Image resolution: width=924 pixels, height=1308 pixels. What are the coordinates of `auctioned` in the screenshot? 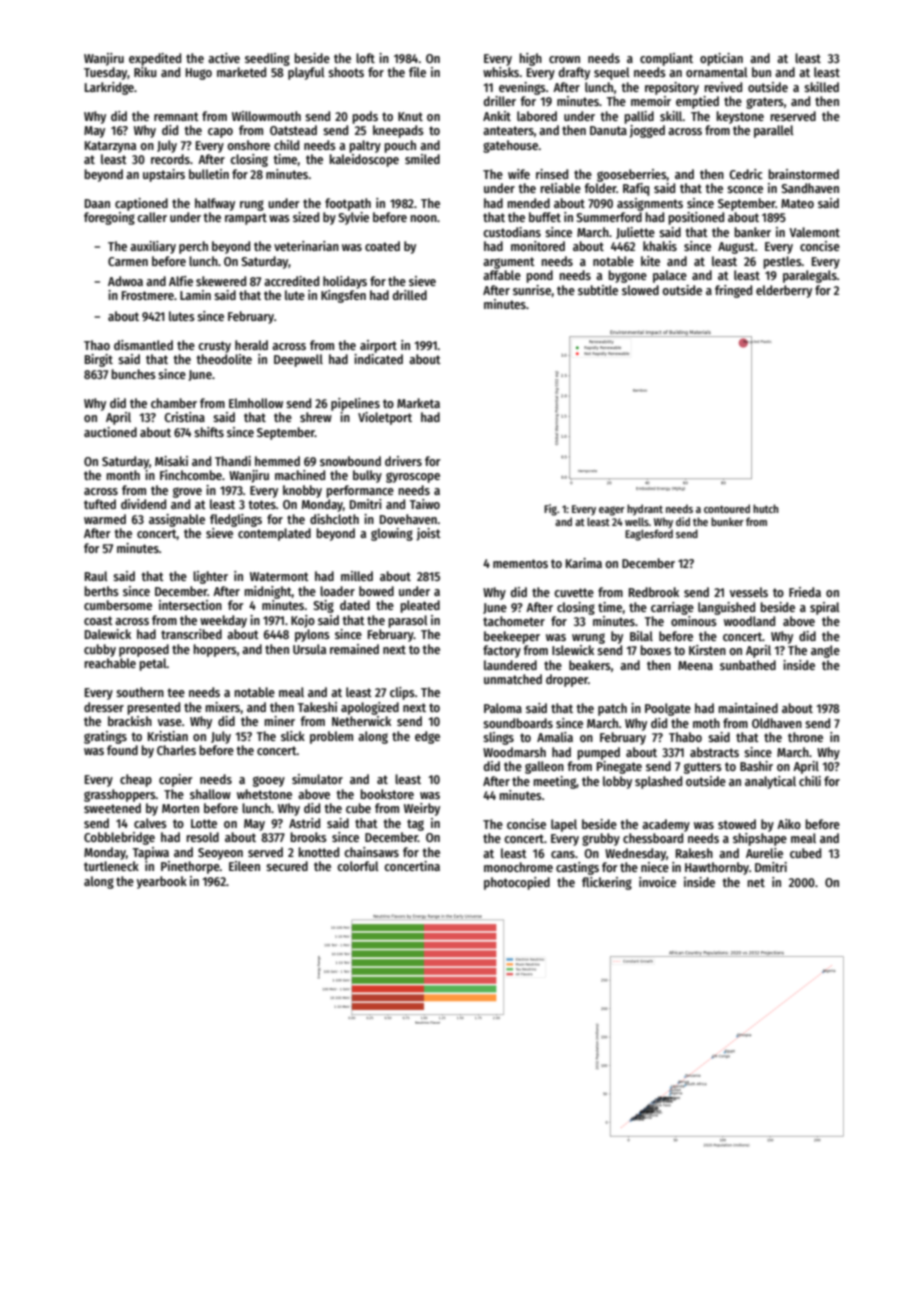 It's located at (110, 432).
